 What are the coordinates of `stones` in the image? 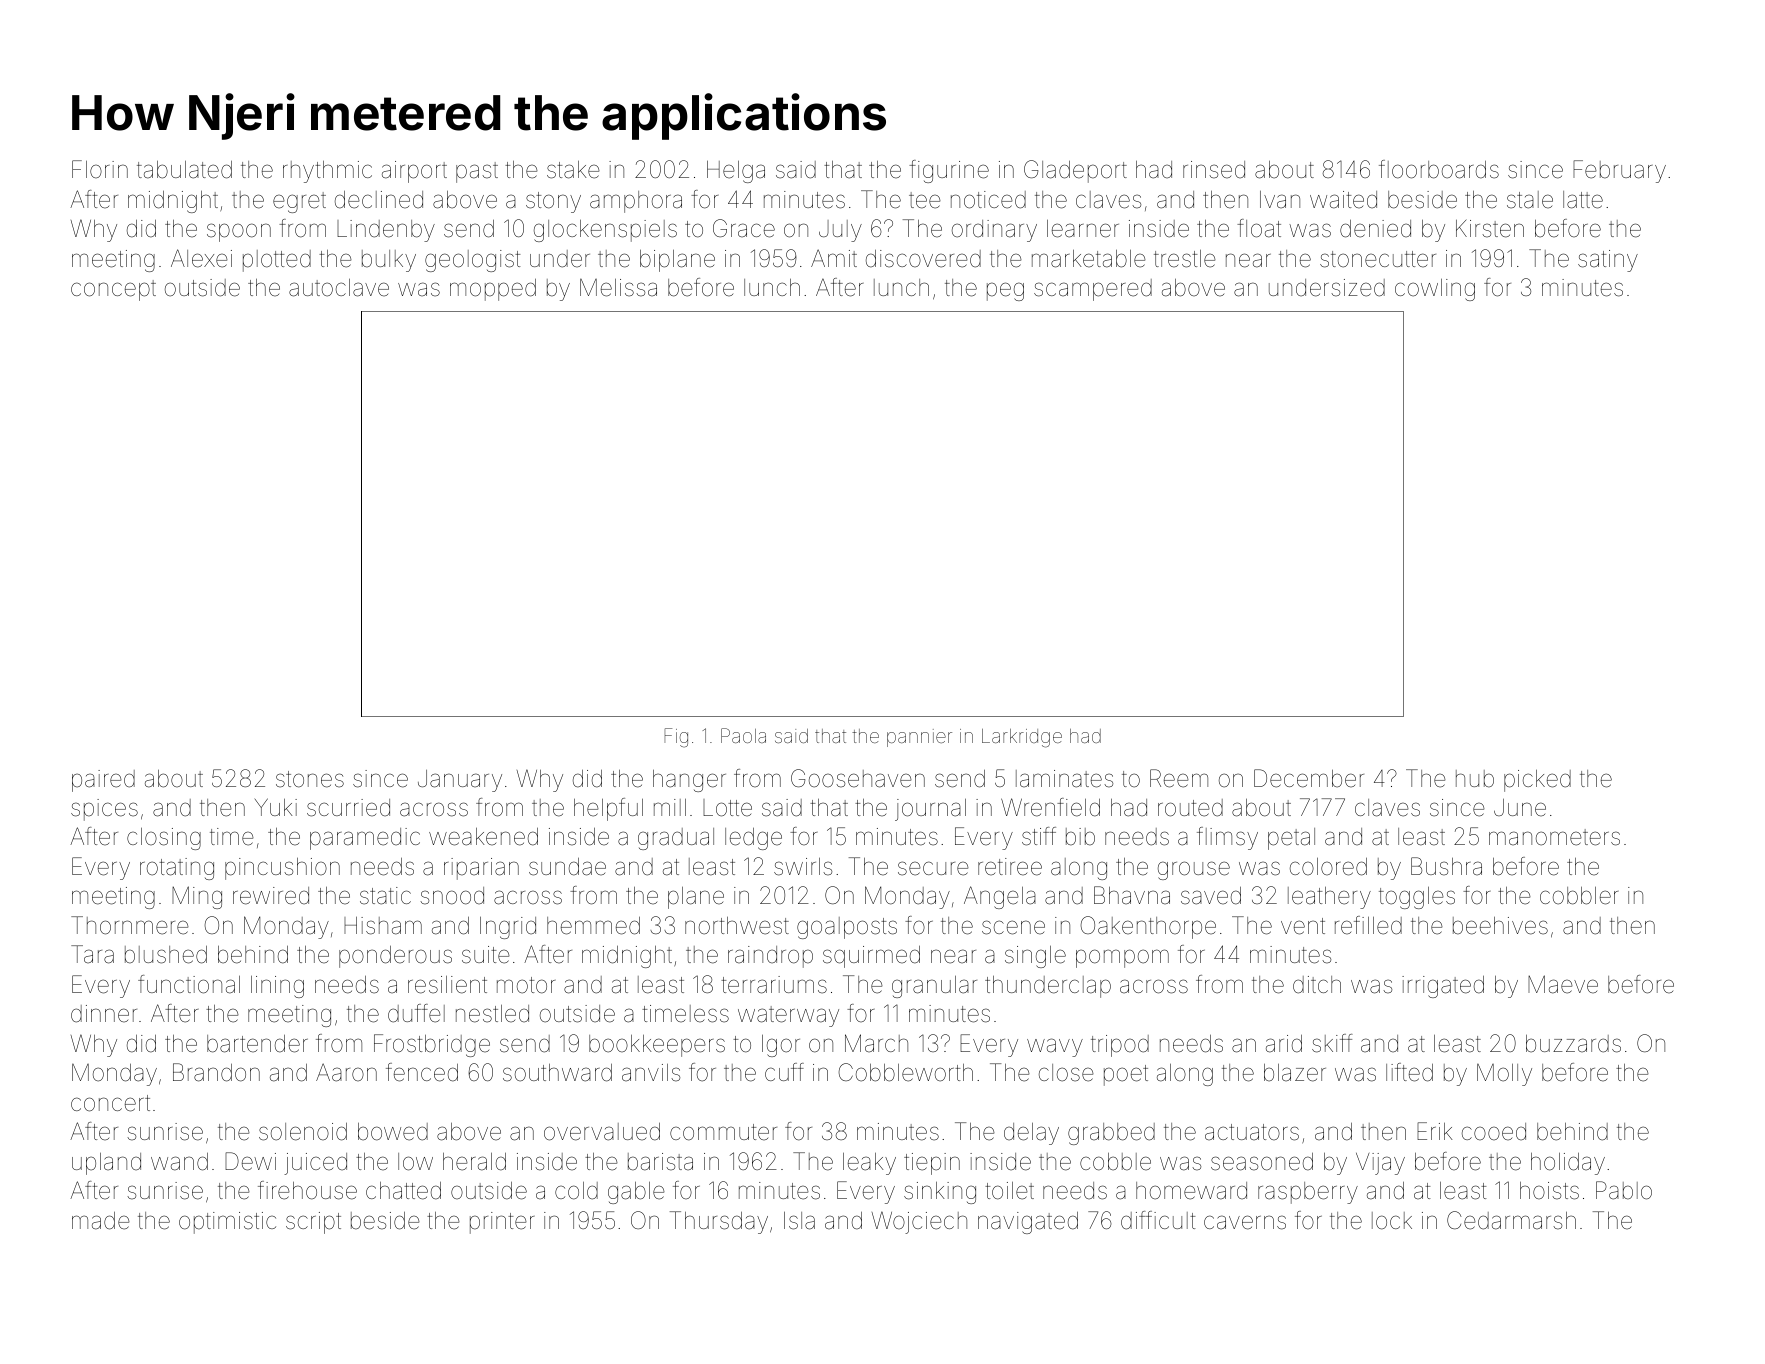 It's located at (310, 779).
